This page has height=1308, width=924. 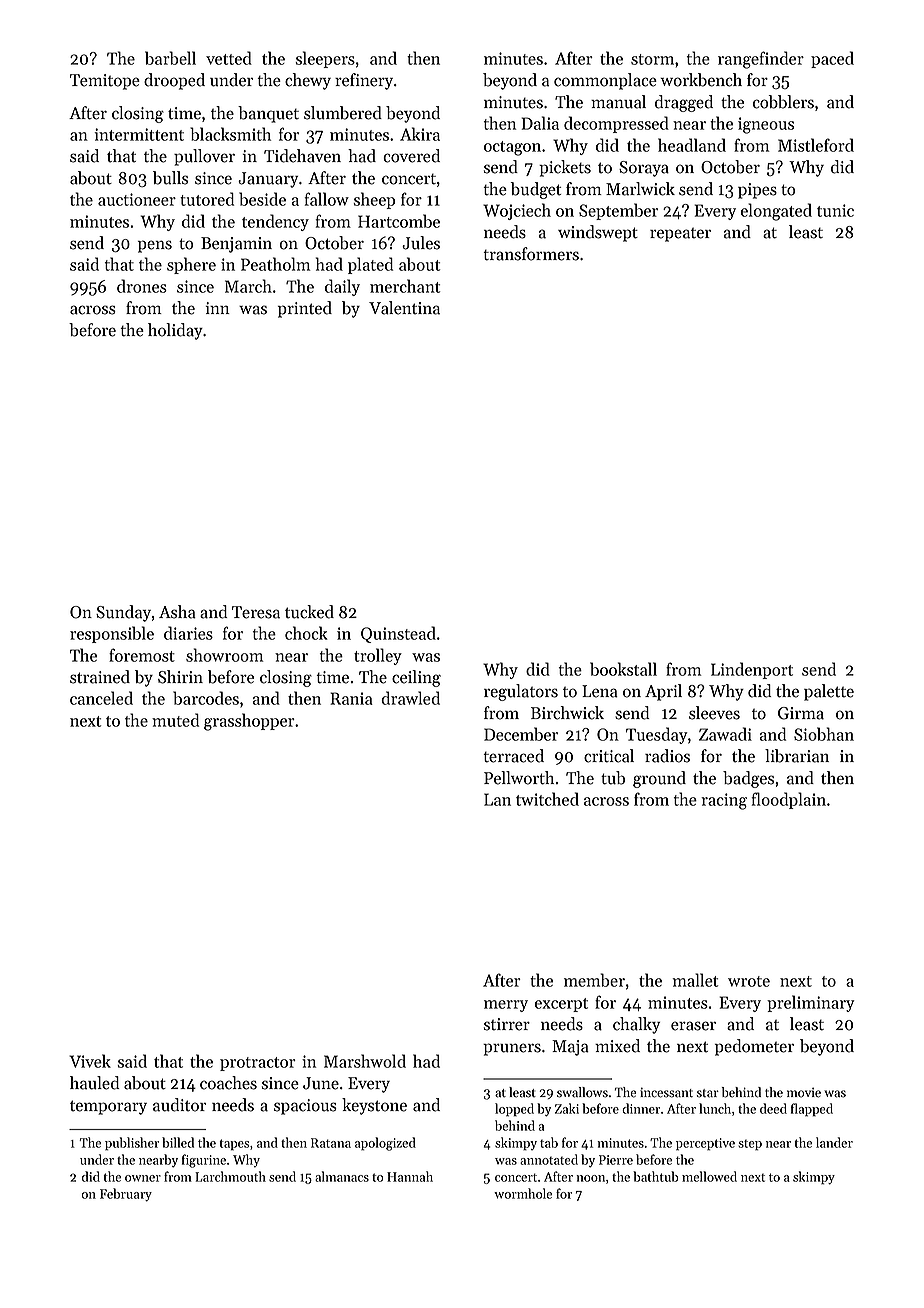 I want to click on canceled, so click(x=101, y=698).
